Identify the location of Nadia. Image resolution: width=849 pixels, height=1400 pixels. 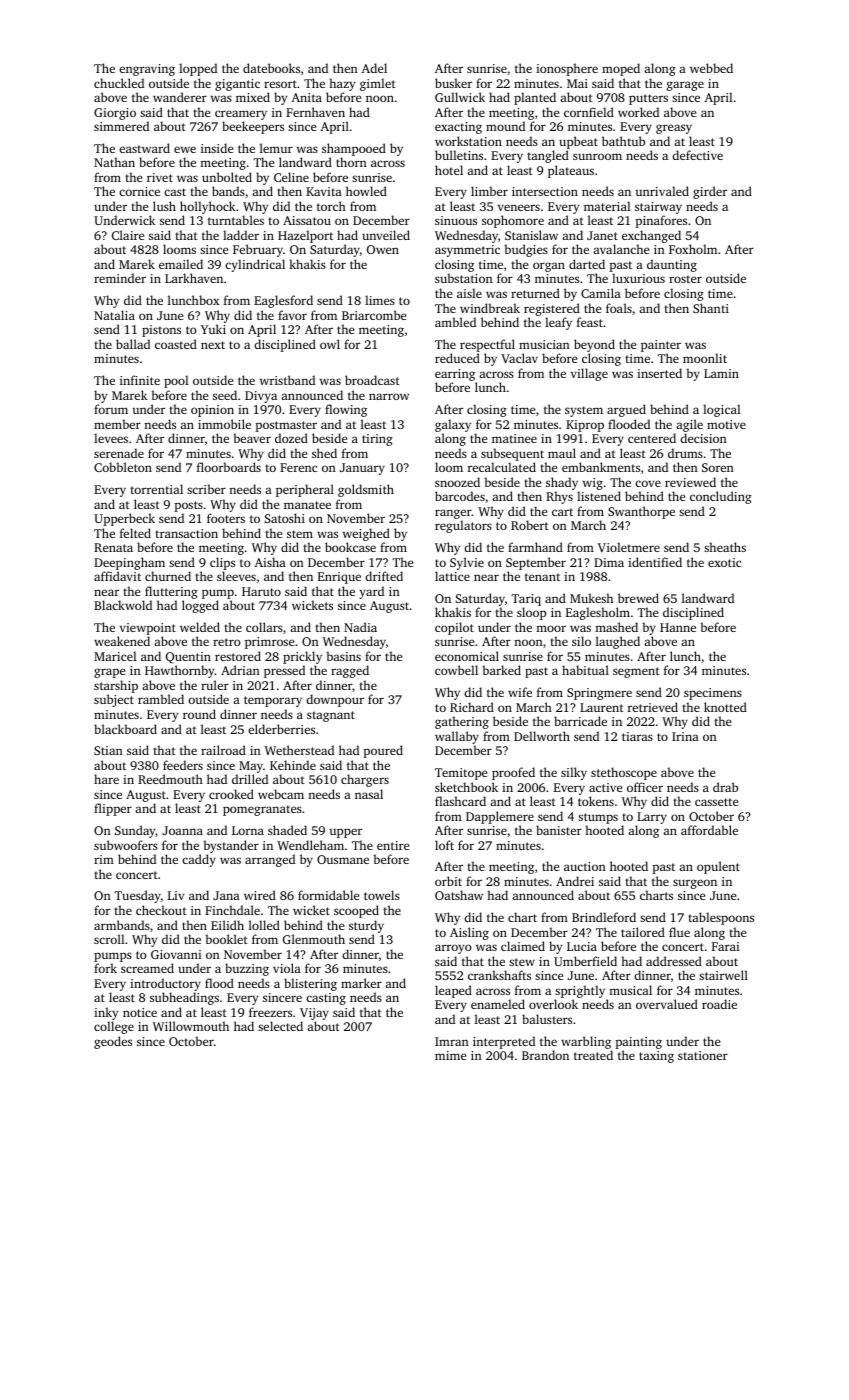
(360, 627).
